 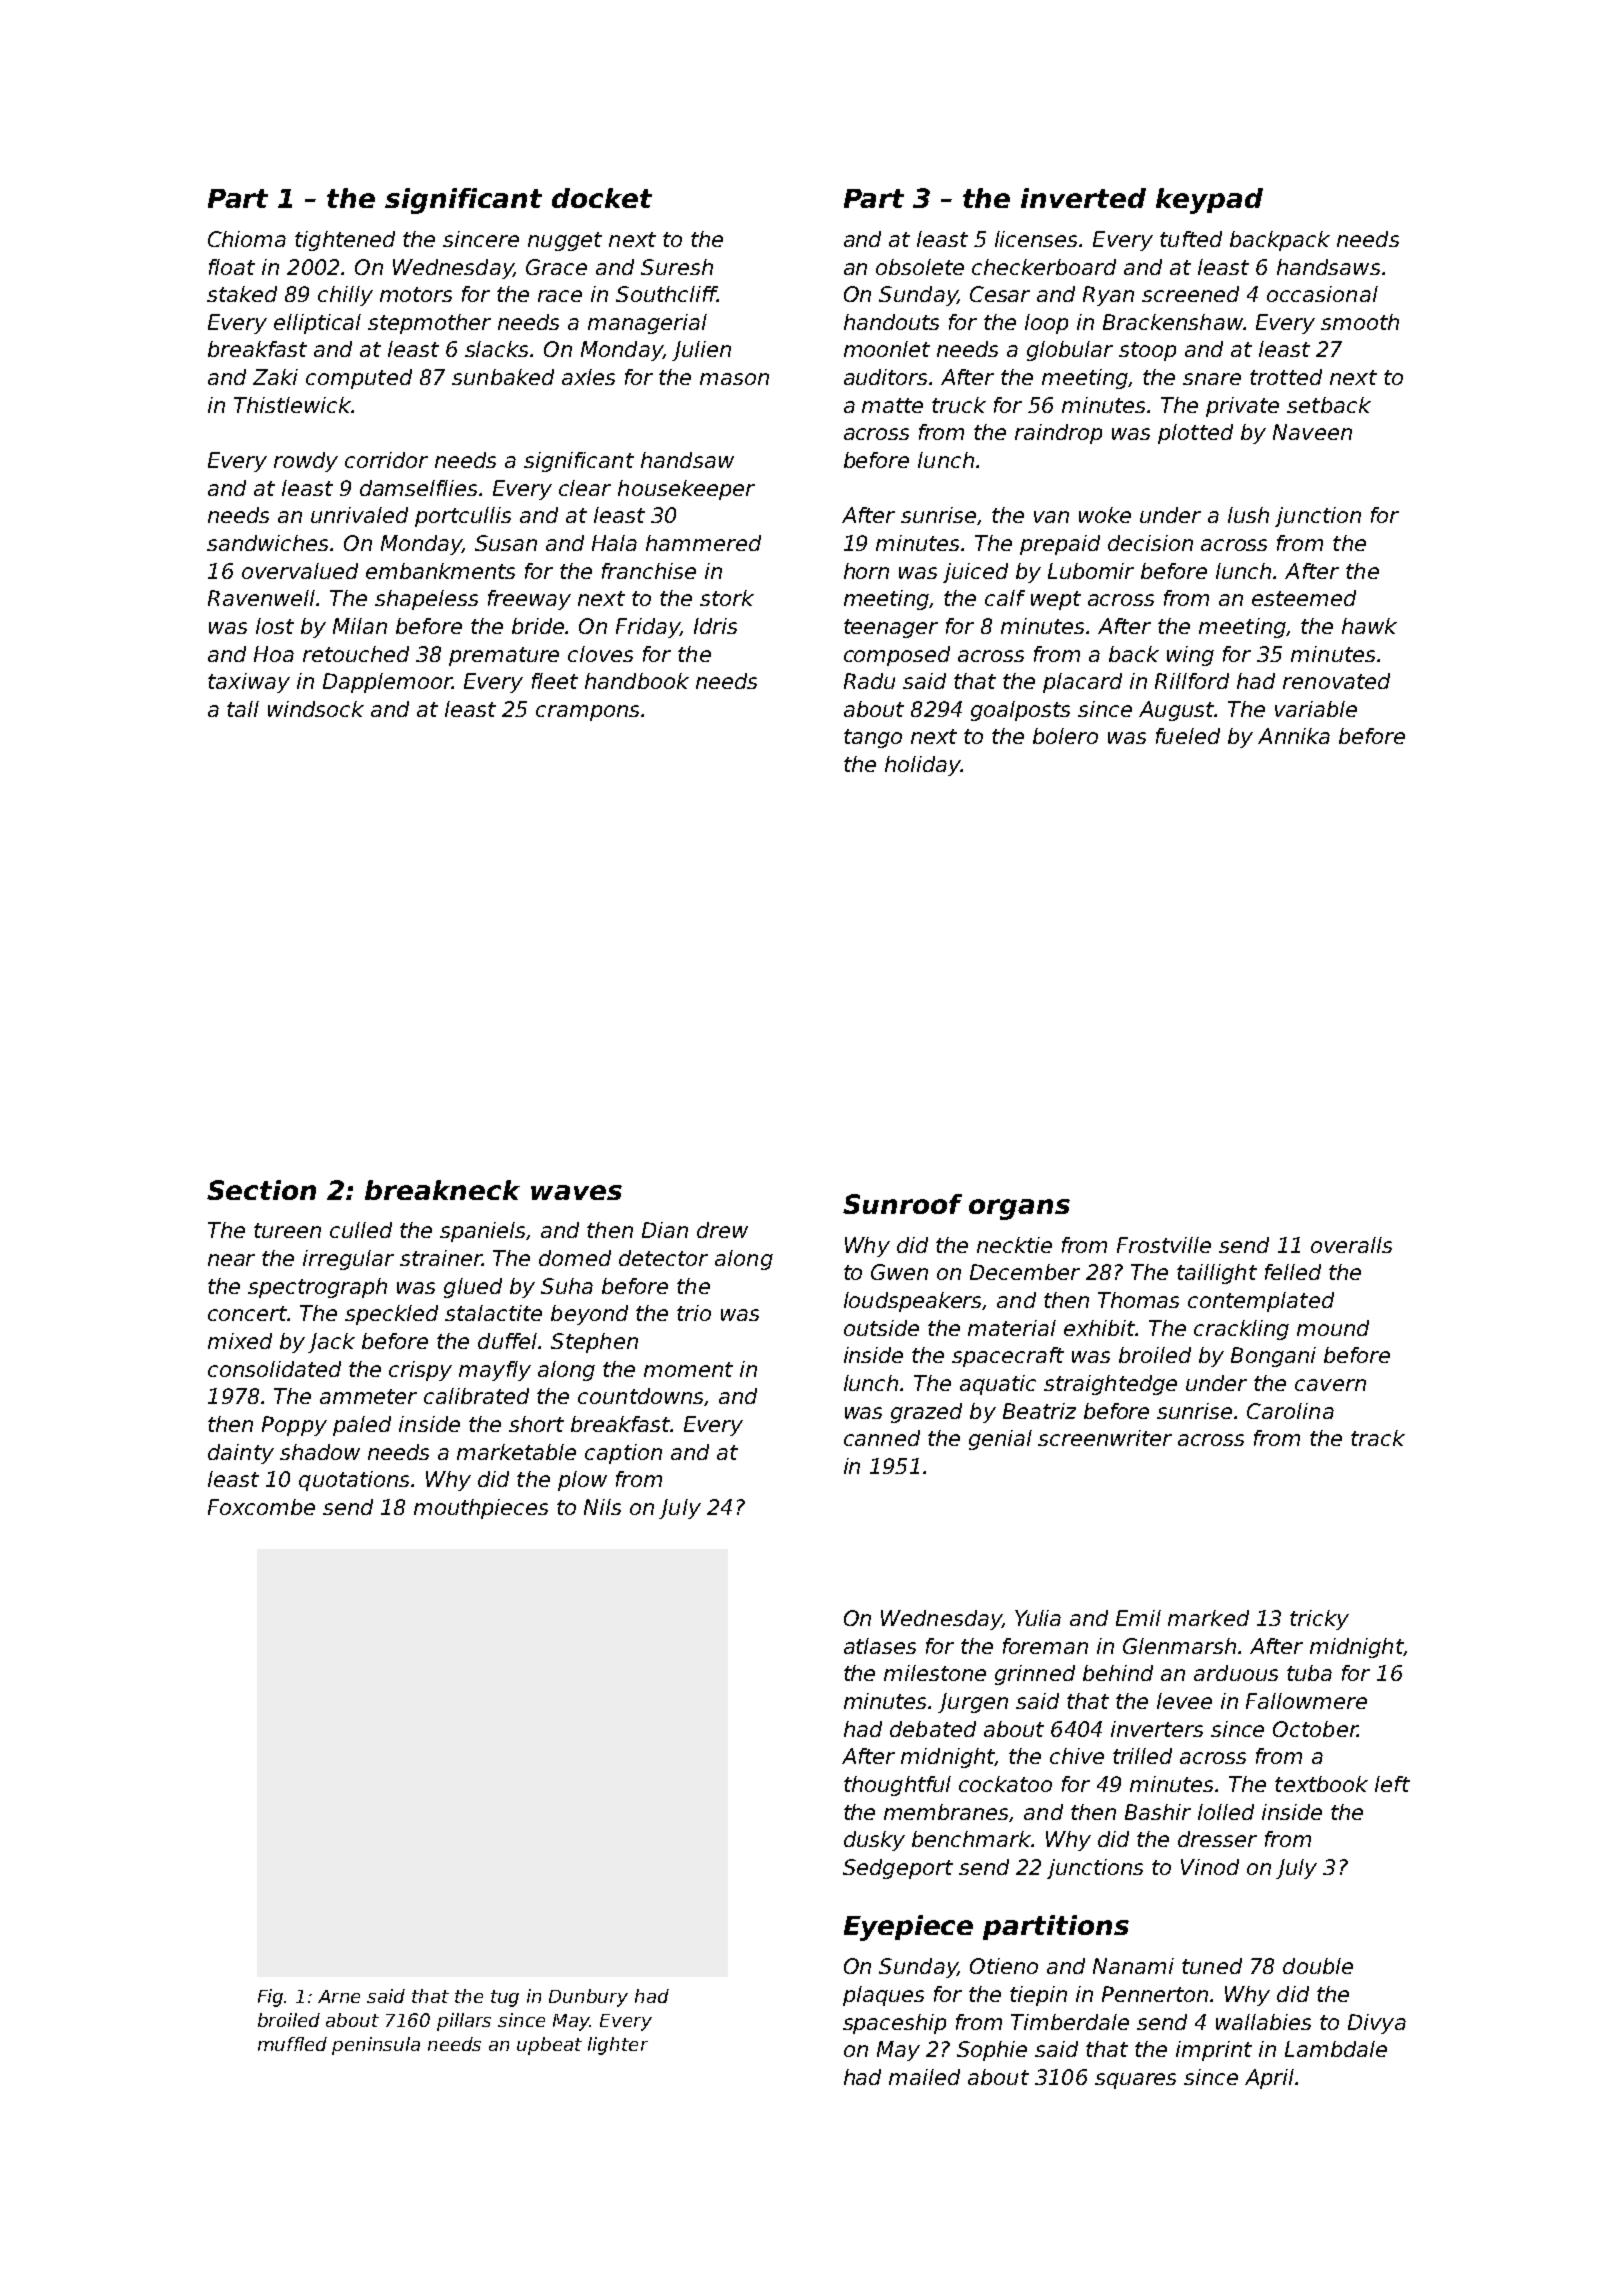 What do you see at coordinates (339, 1996) in the document?
I see `Arne` at bounding box center [339, 1996].
